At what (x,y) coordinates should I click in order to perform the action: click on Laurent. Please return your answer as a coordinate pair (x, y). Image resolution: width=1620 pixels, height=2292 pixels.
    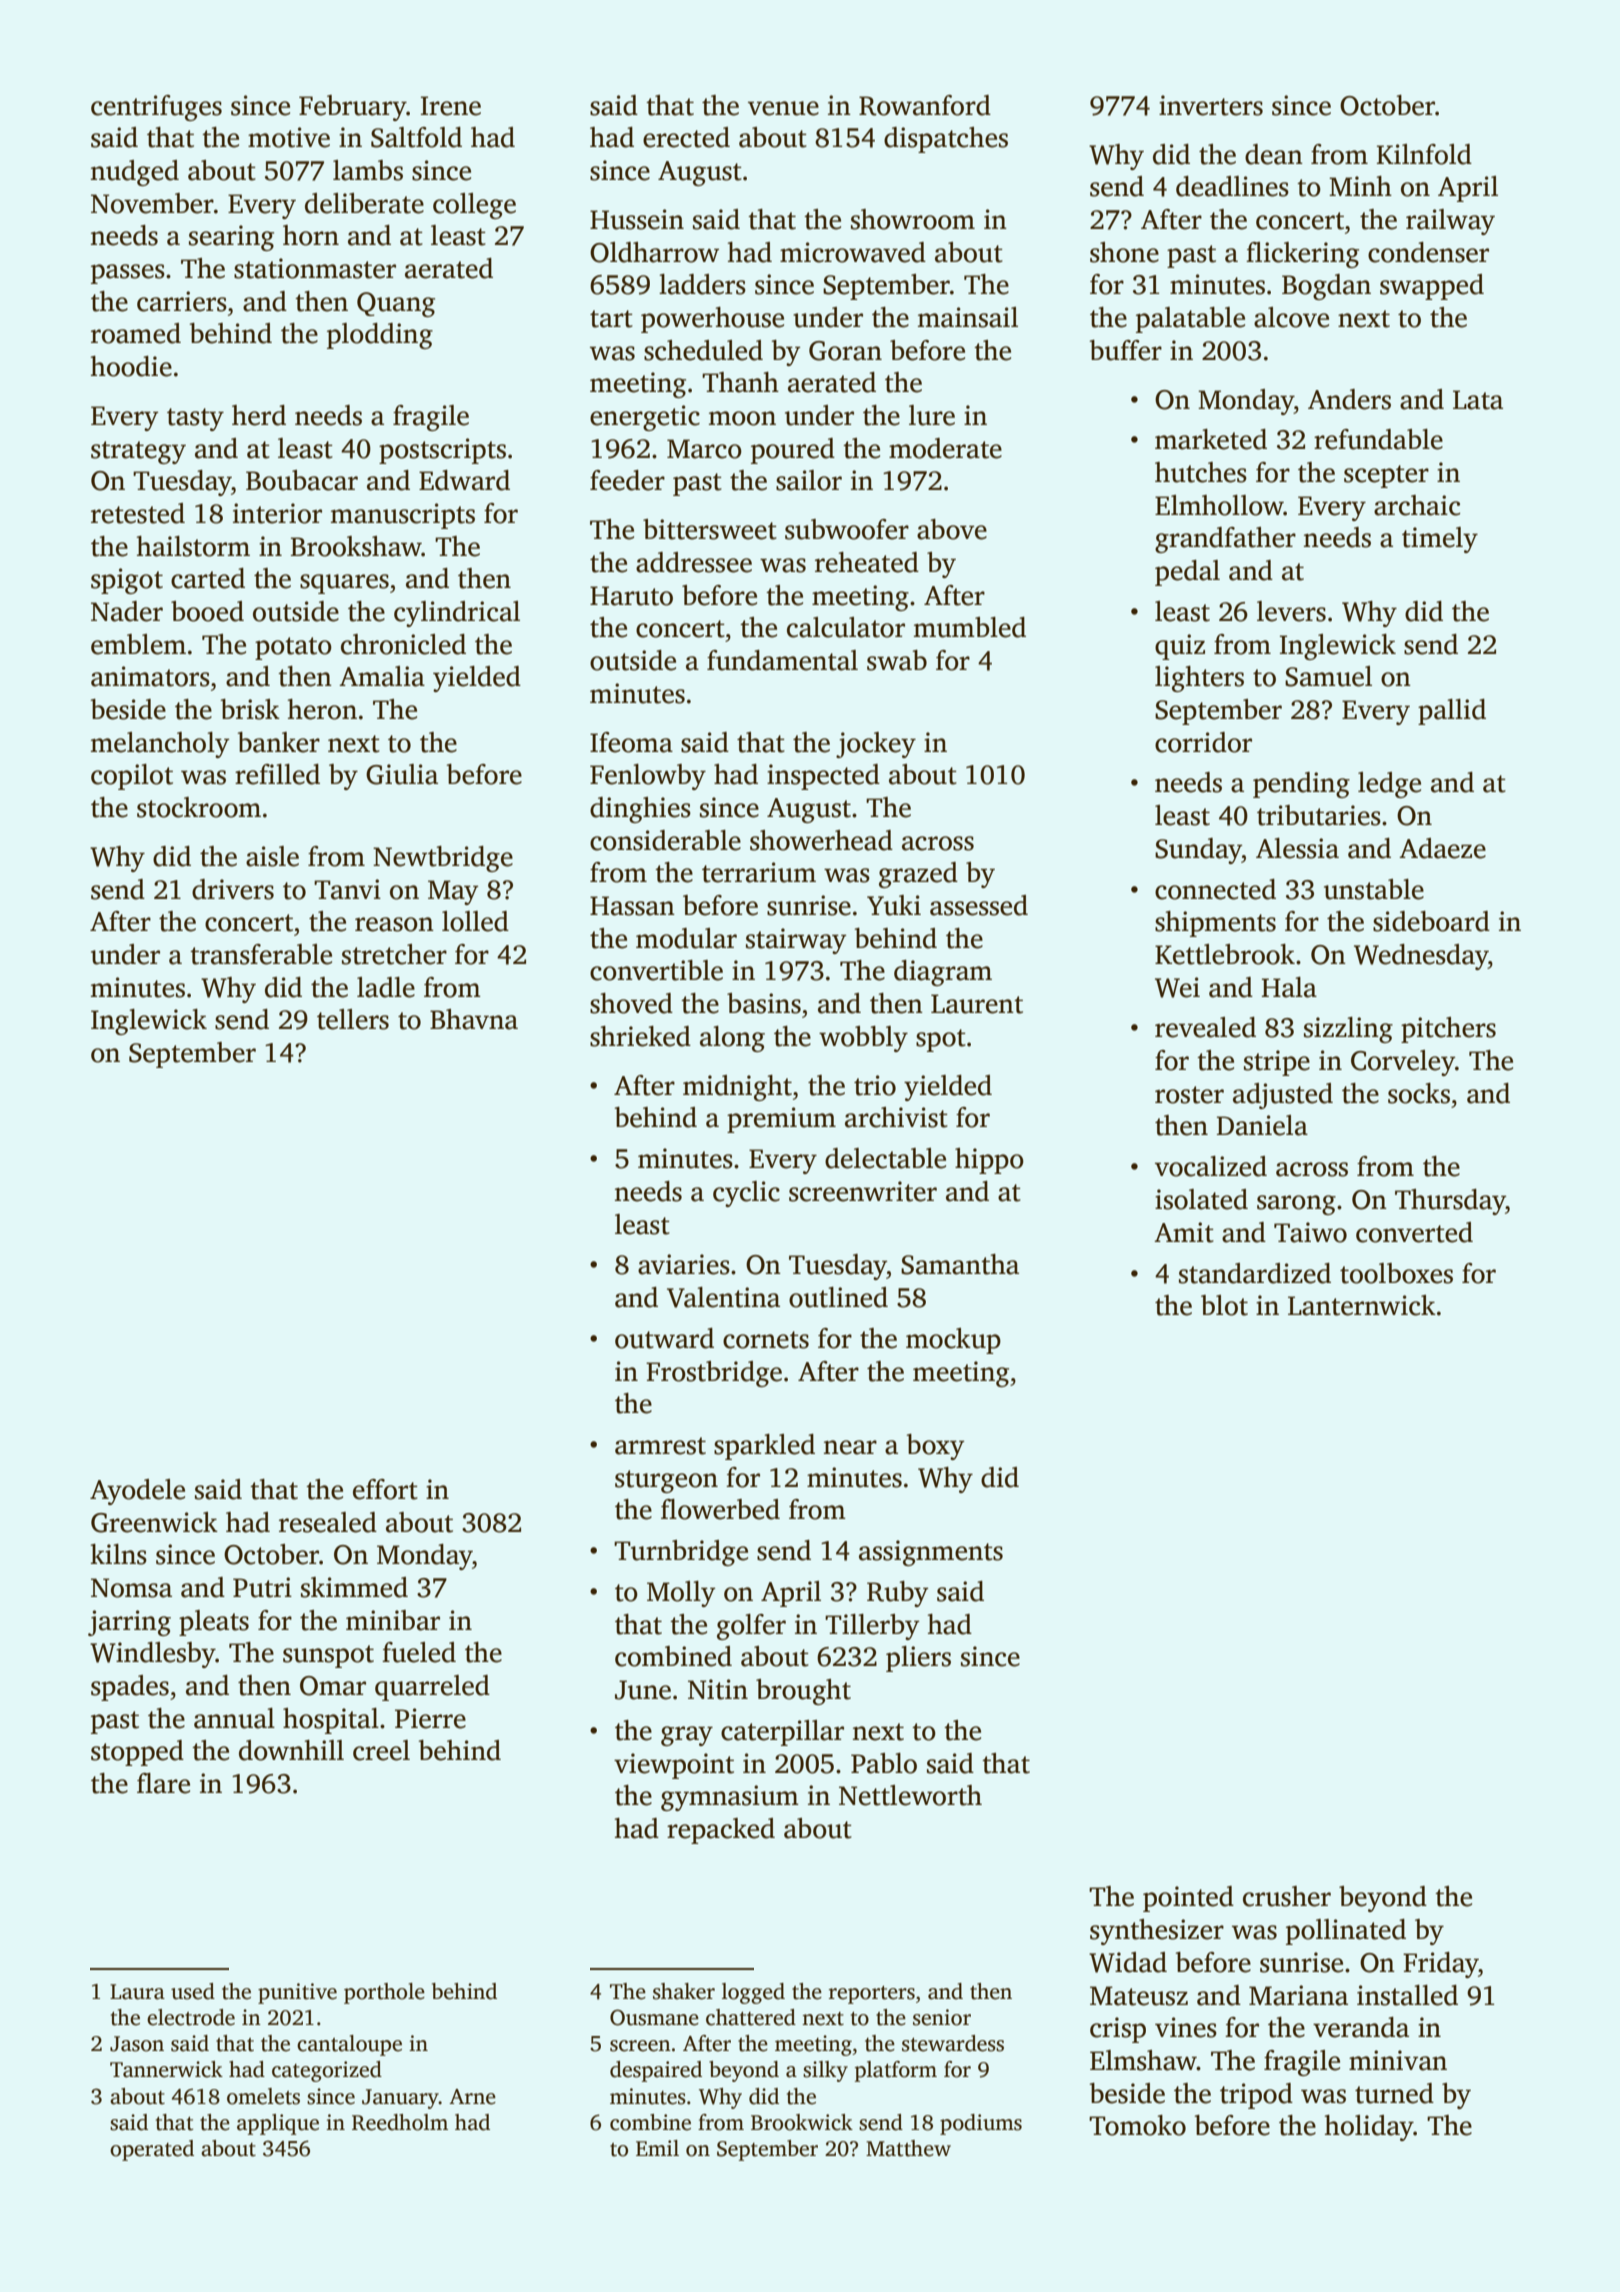
    Looking at the image, I should click on (977, 1004).
